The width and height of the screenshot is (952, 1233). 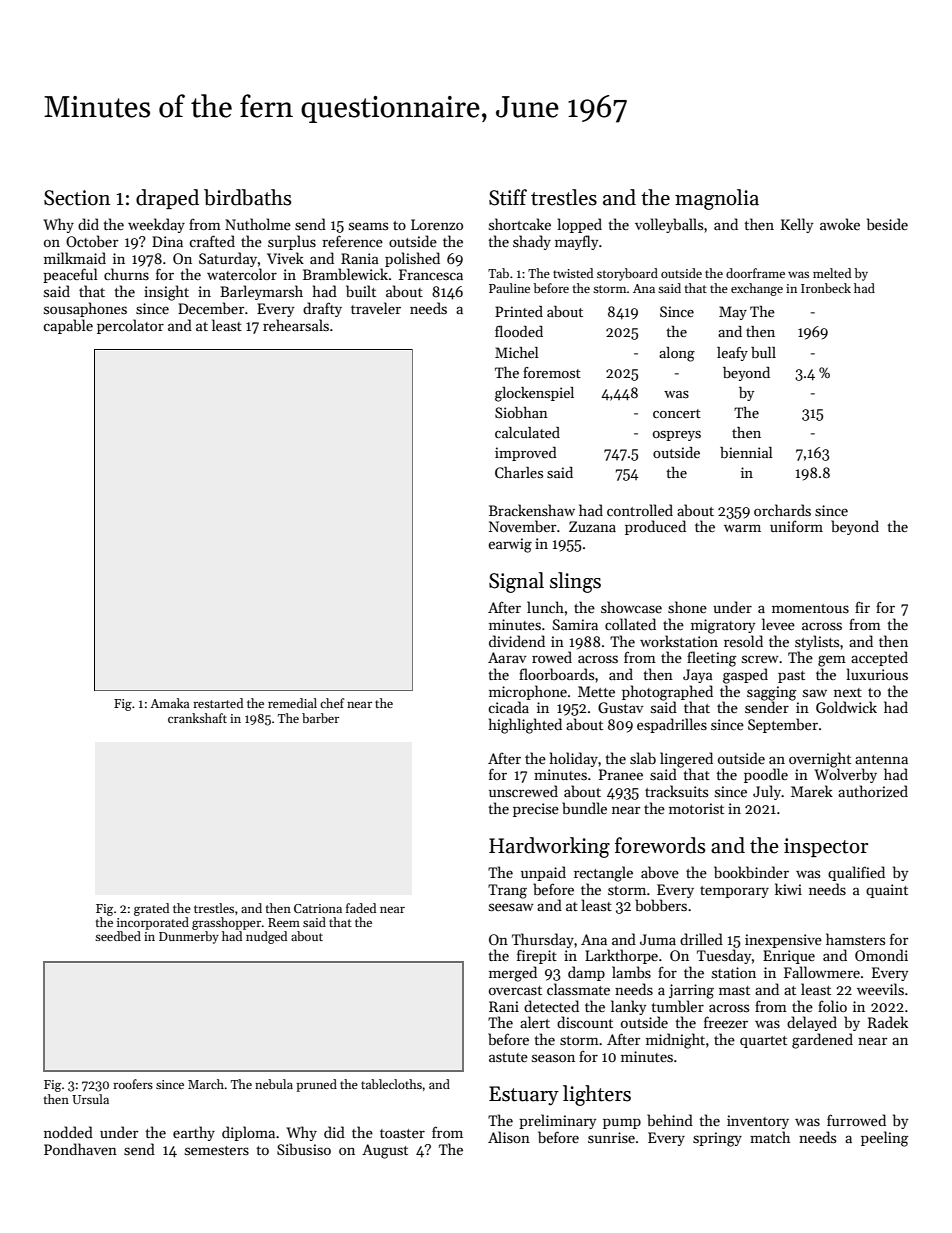 I want to click on bull, so click(x=763, y=352).
